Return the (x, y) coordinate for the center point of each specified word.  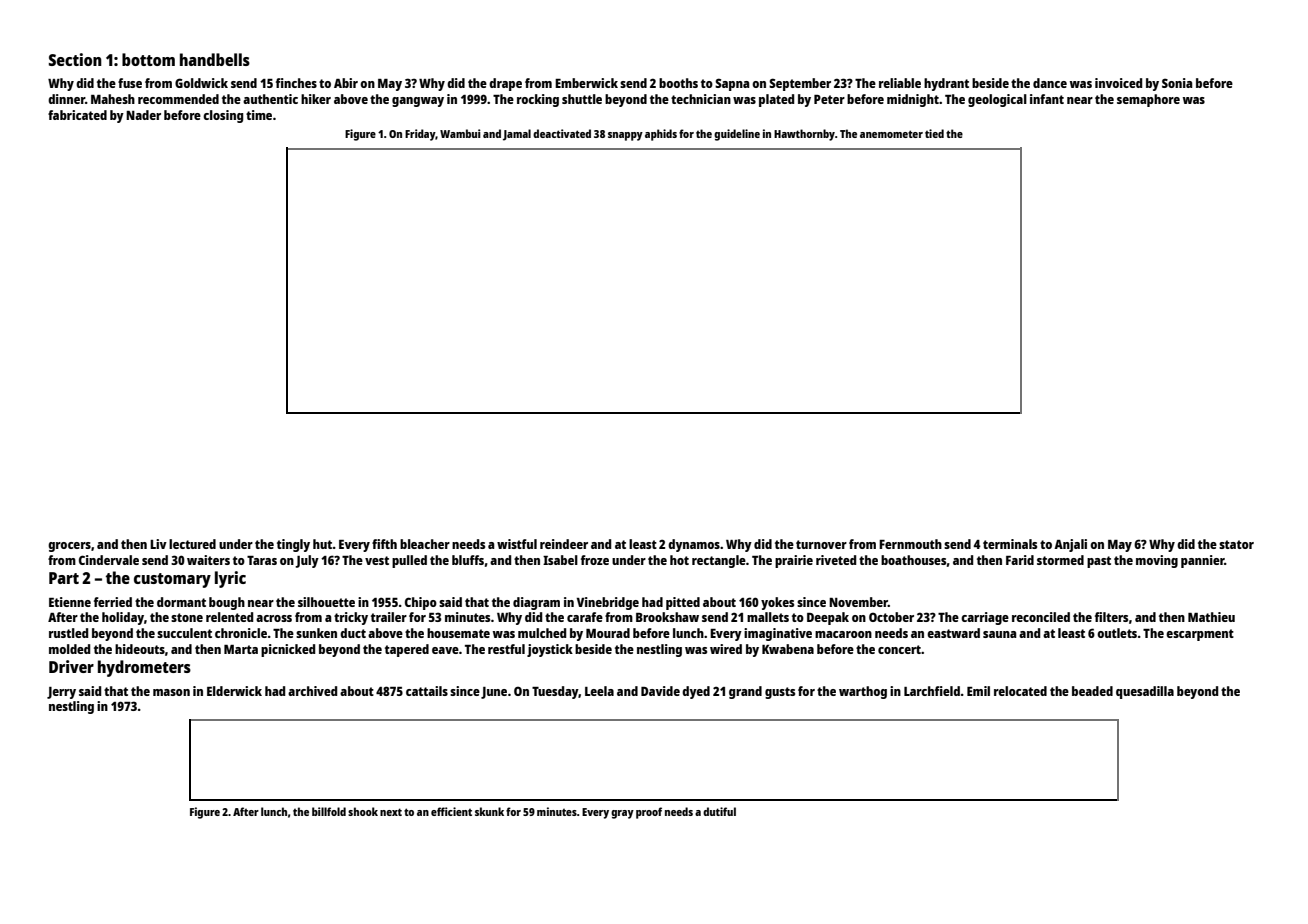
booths (678, 83)
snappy (625, 136)
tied (934, 133)
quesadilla (1145, 692)
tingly (293, 545)
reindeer (564, 544)
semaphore (1148, 100)
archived (312, 691)
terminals (1010, 544)
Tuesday (555, 692)
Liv (158, 544)
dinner (66, 99)
